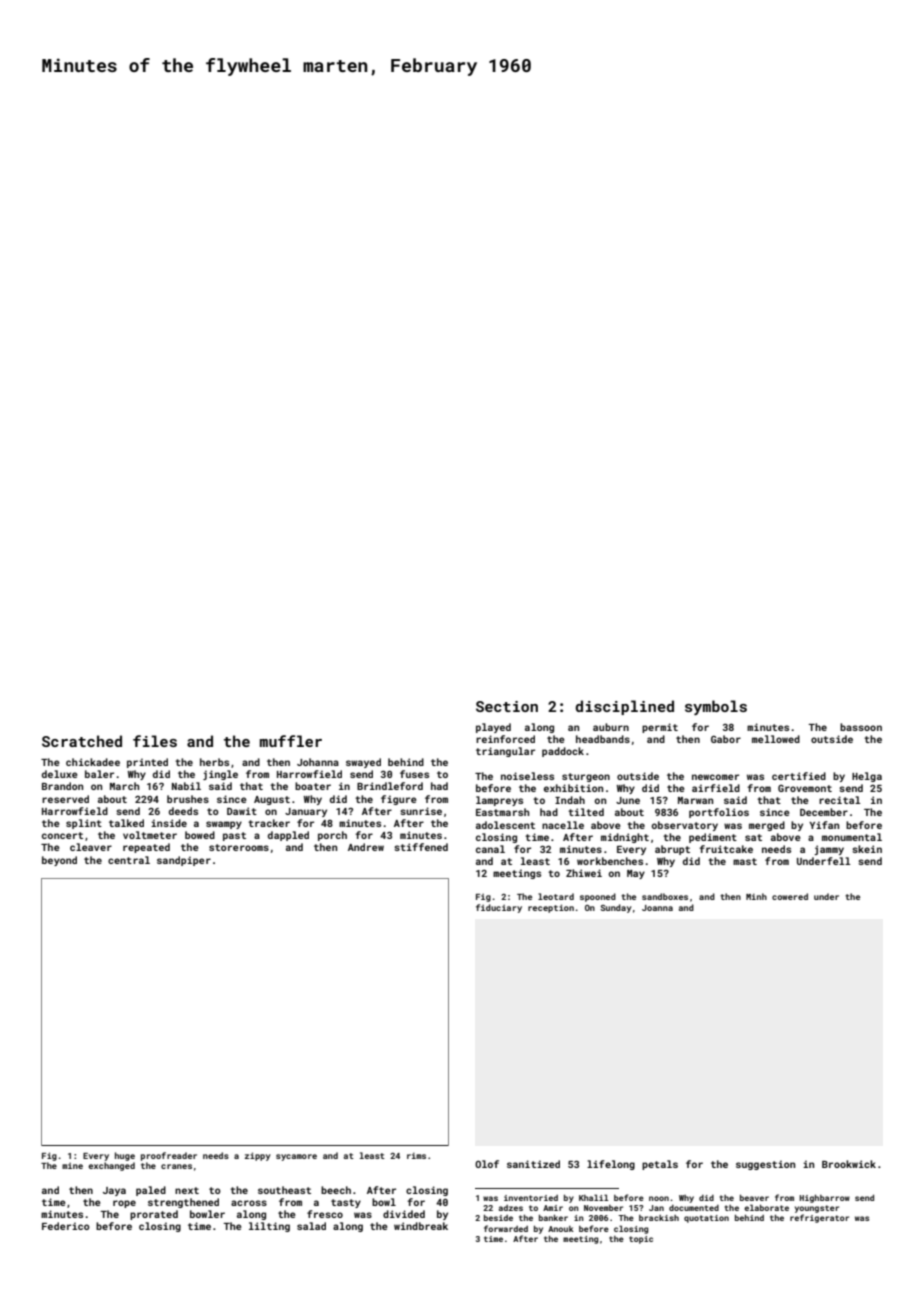 The image size is (924, 1308). Describe the element at coordinates (155, 741) in the page. I see `files` at that location.
